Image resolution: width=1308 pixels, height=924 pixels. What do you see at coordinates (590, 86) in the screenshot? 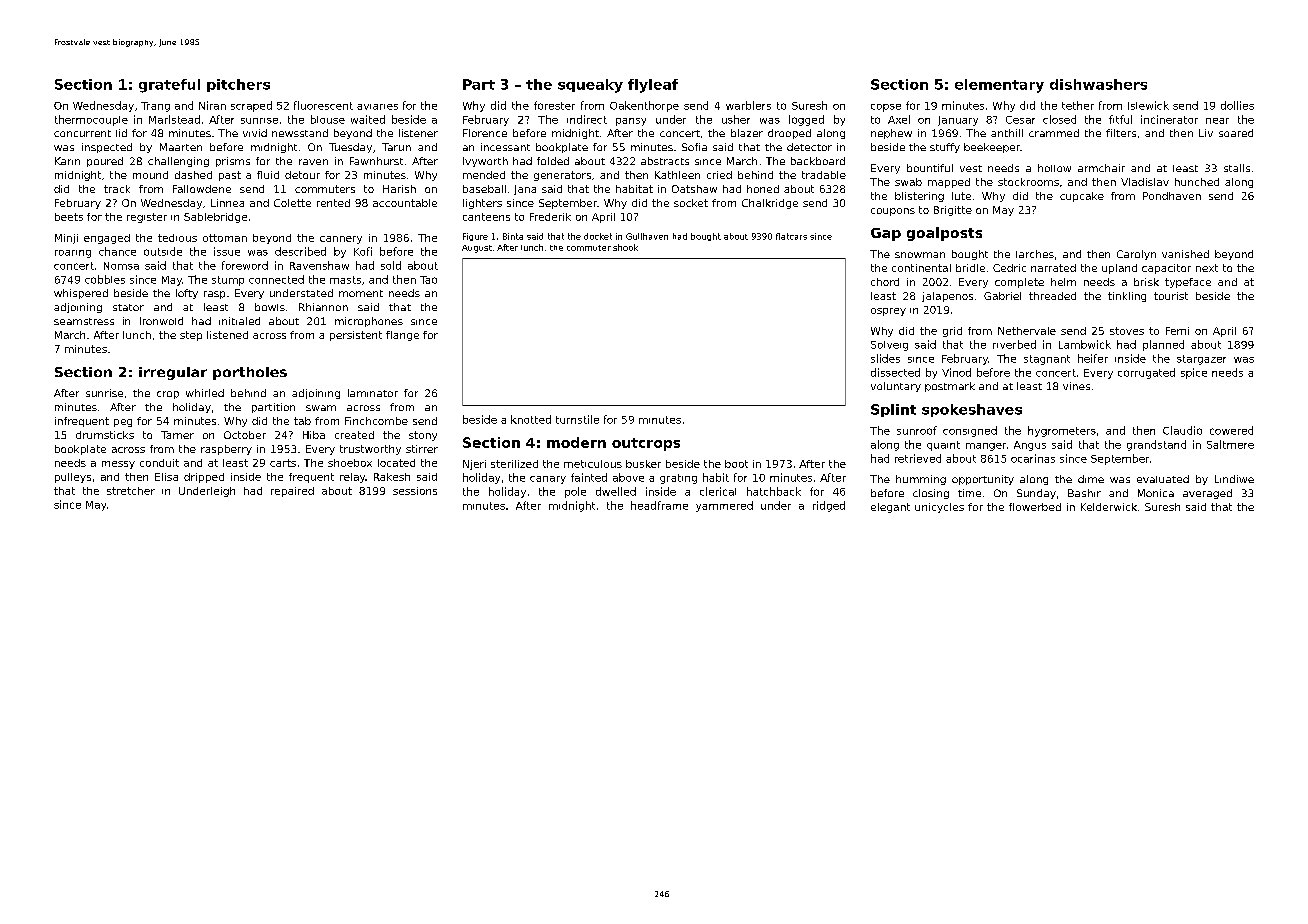
I see `squeaky` at bounding box center [590, 86].
